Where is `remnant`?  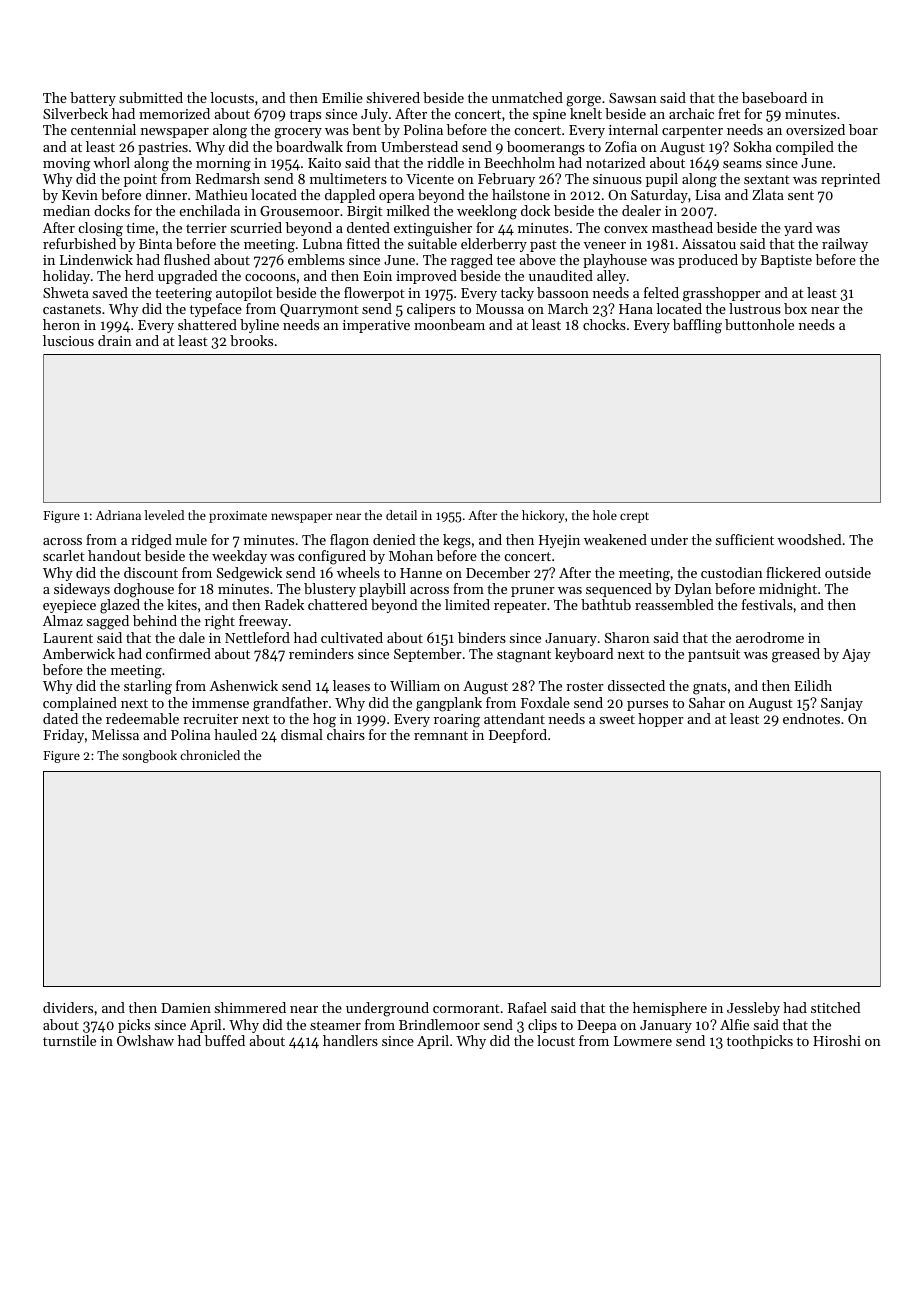 remnant is located at coordinates (441, 735).
